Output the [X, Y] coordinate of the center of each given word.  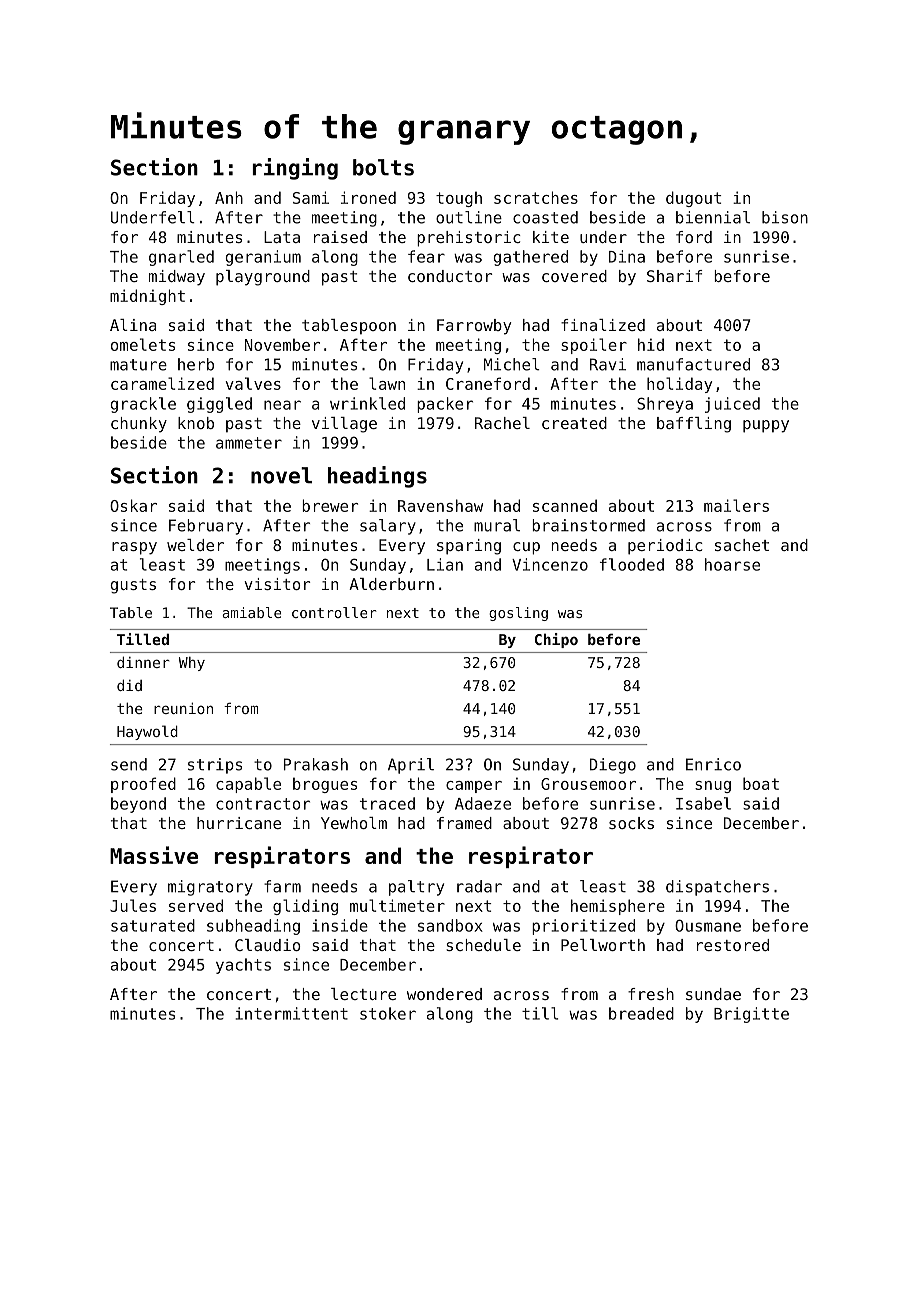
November [282, 344]
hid [651, 344]
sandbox [450, 925]
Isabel [703, 803]
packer [445, 405]
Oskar [133, 505]
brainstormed [588, 525]
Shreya [665, 405]
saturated [153, 925]
